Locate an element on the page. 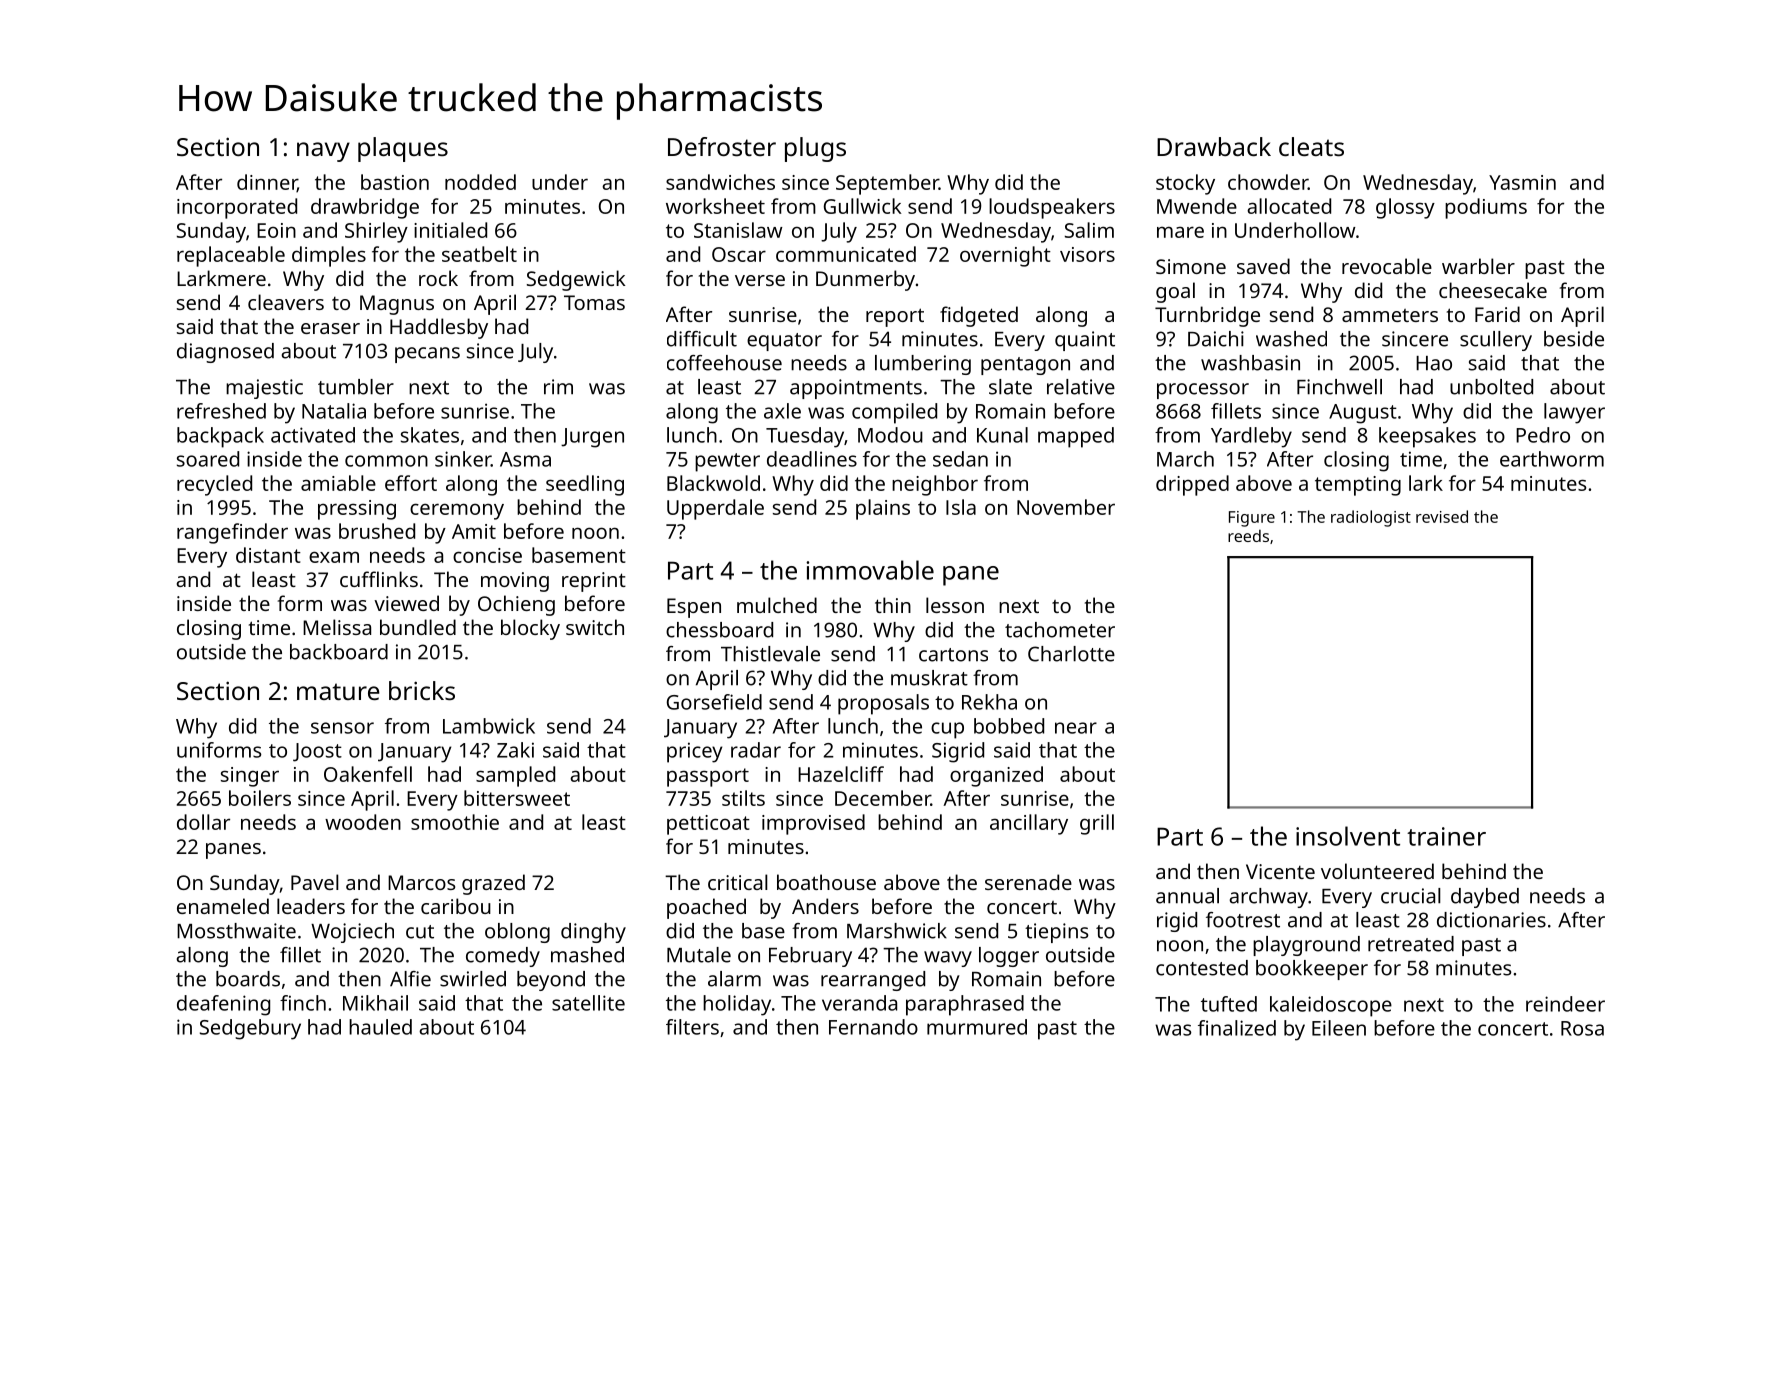  keepsakes is located at coordinates (1427, 437).
